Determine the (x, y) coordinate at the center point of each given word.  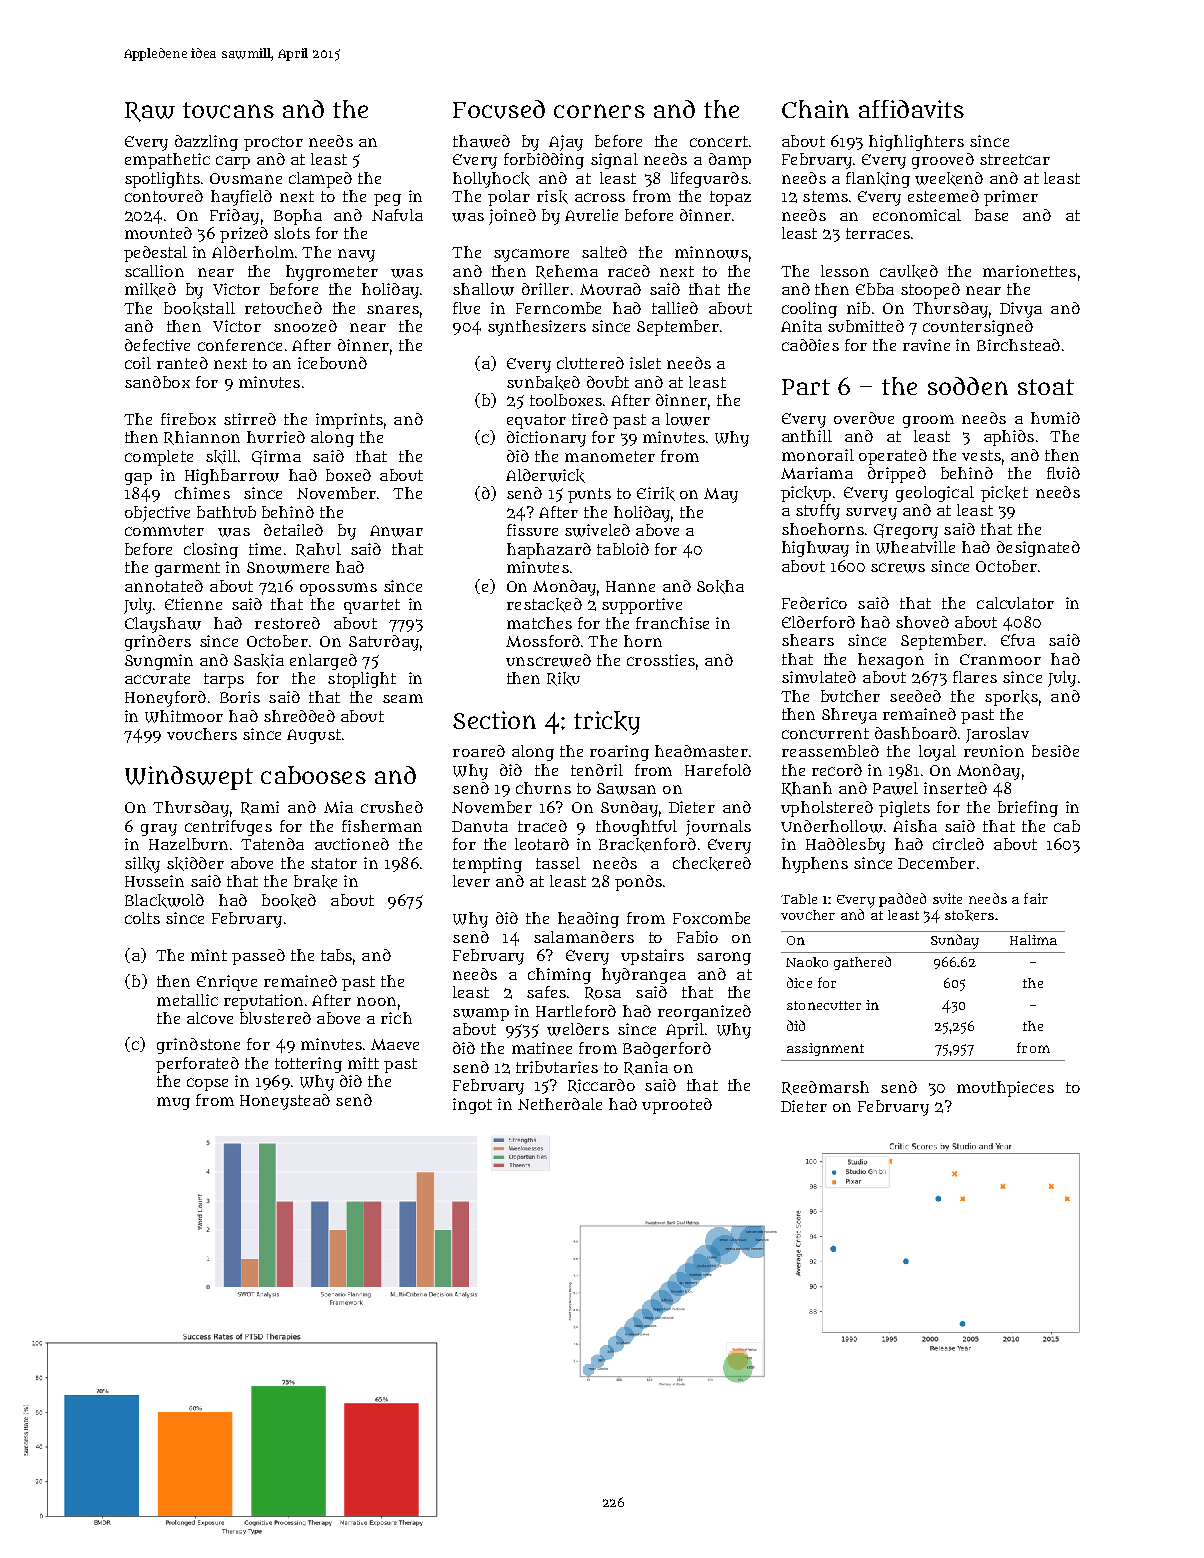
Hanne (630, 586)
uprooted (677, 1106)
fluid (1063, 473)
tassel (558, 863)
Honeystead (285, 1102)
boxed (348, 475)
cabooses (313, 775)
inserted (955, 788)
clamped (320, 180)
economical (917, 215)
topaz (730, 198)
